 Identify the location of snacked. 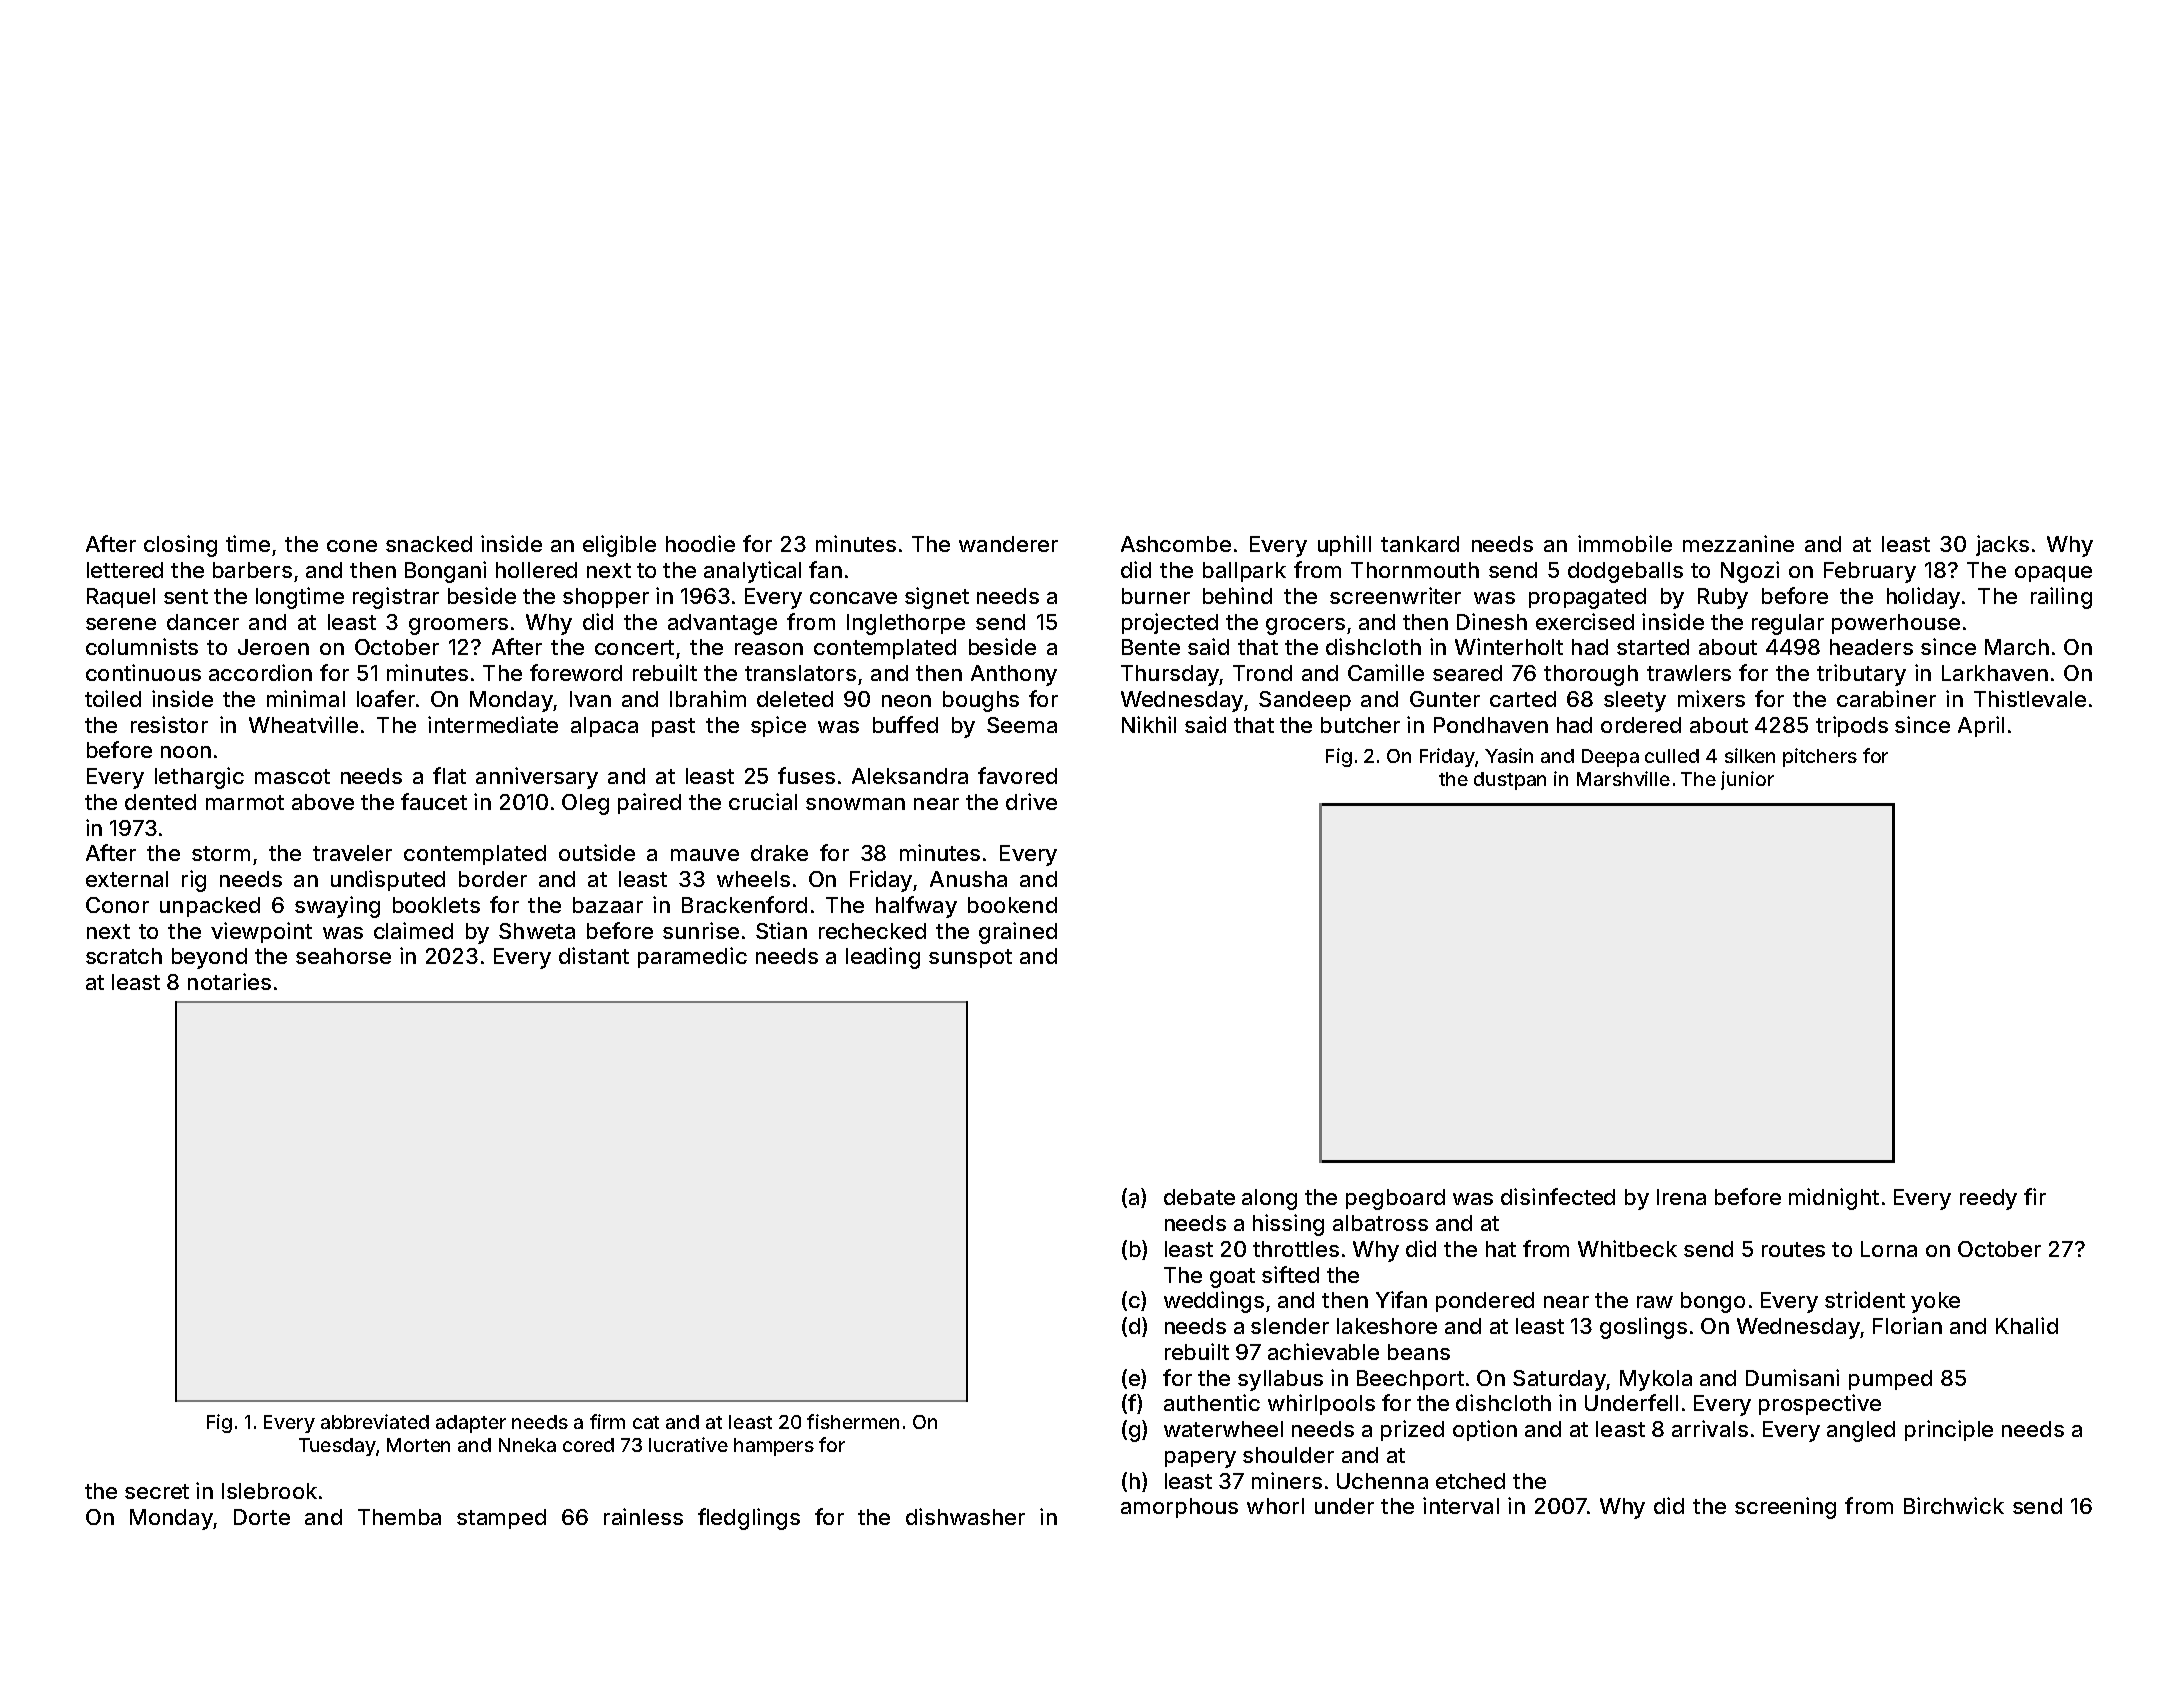
(429, 544).
